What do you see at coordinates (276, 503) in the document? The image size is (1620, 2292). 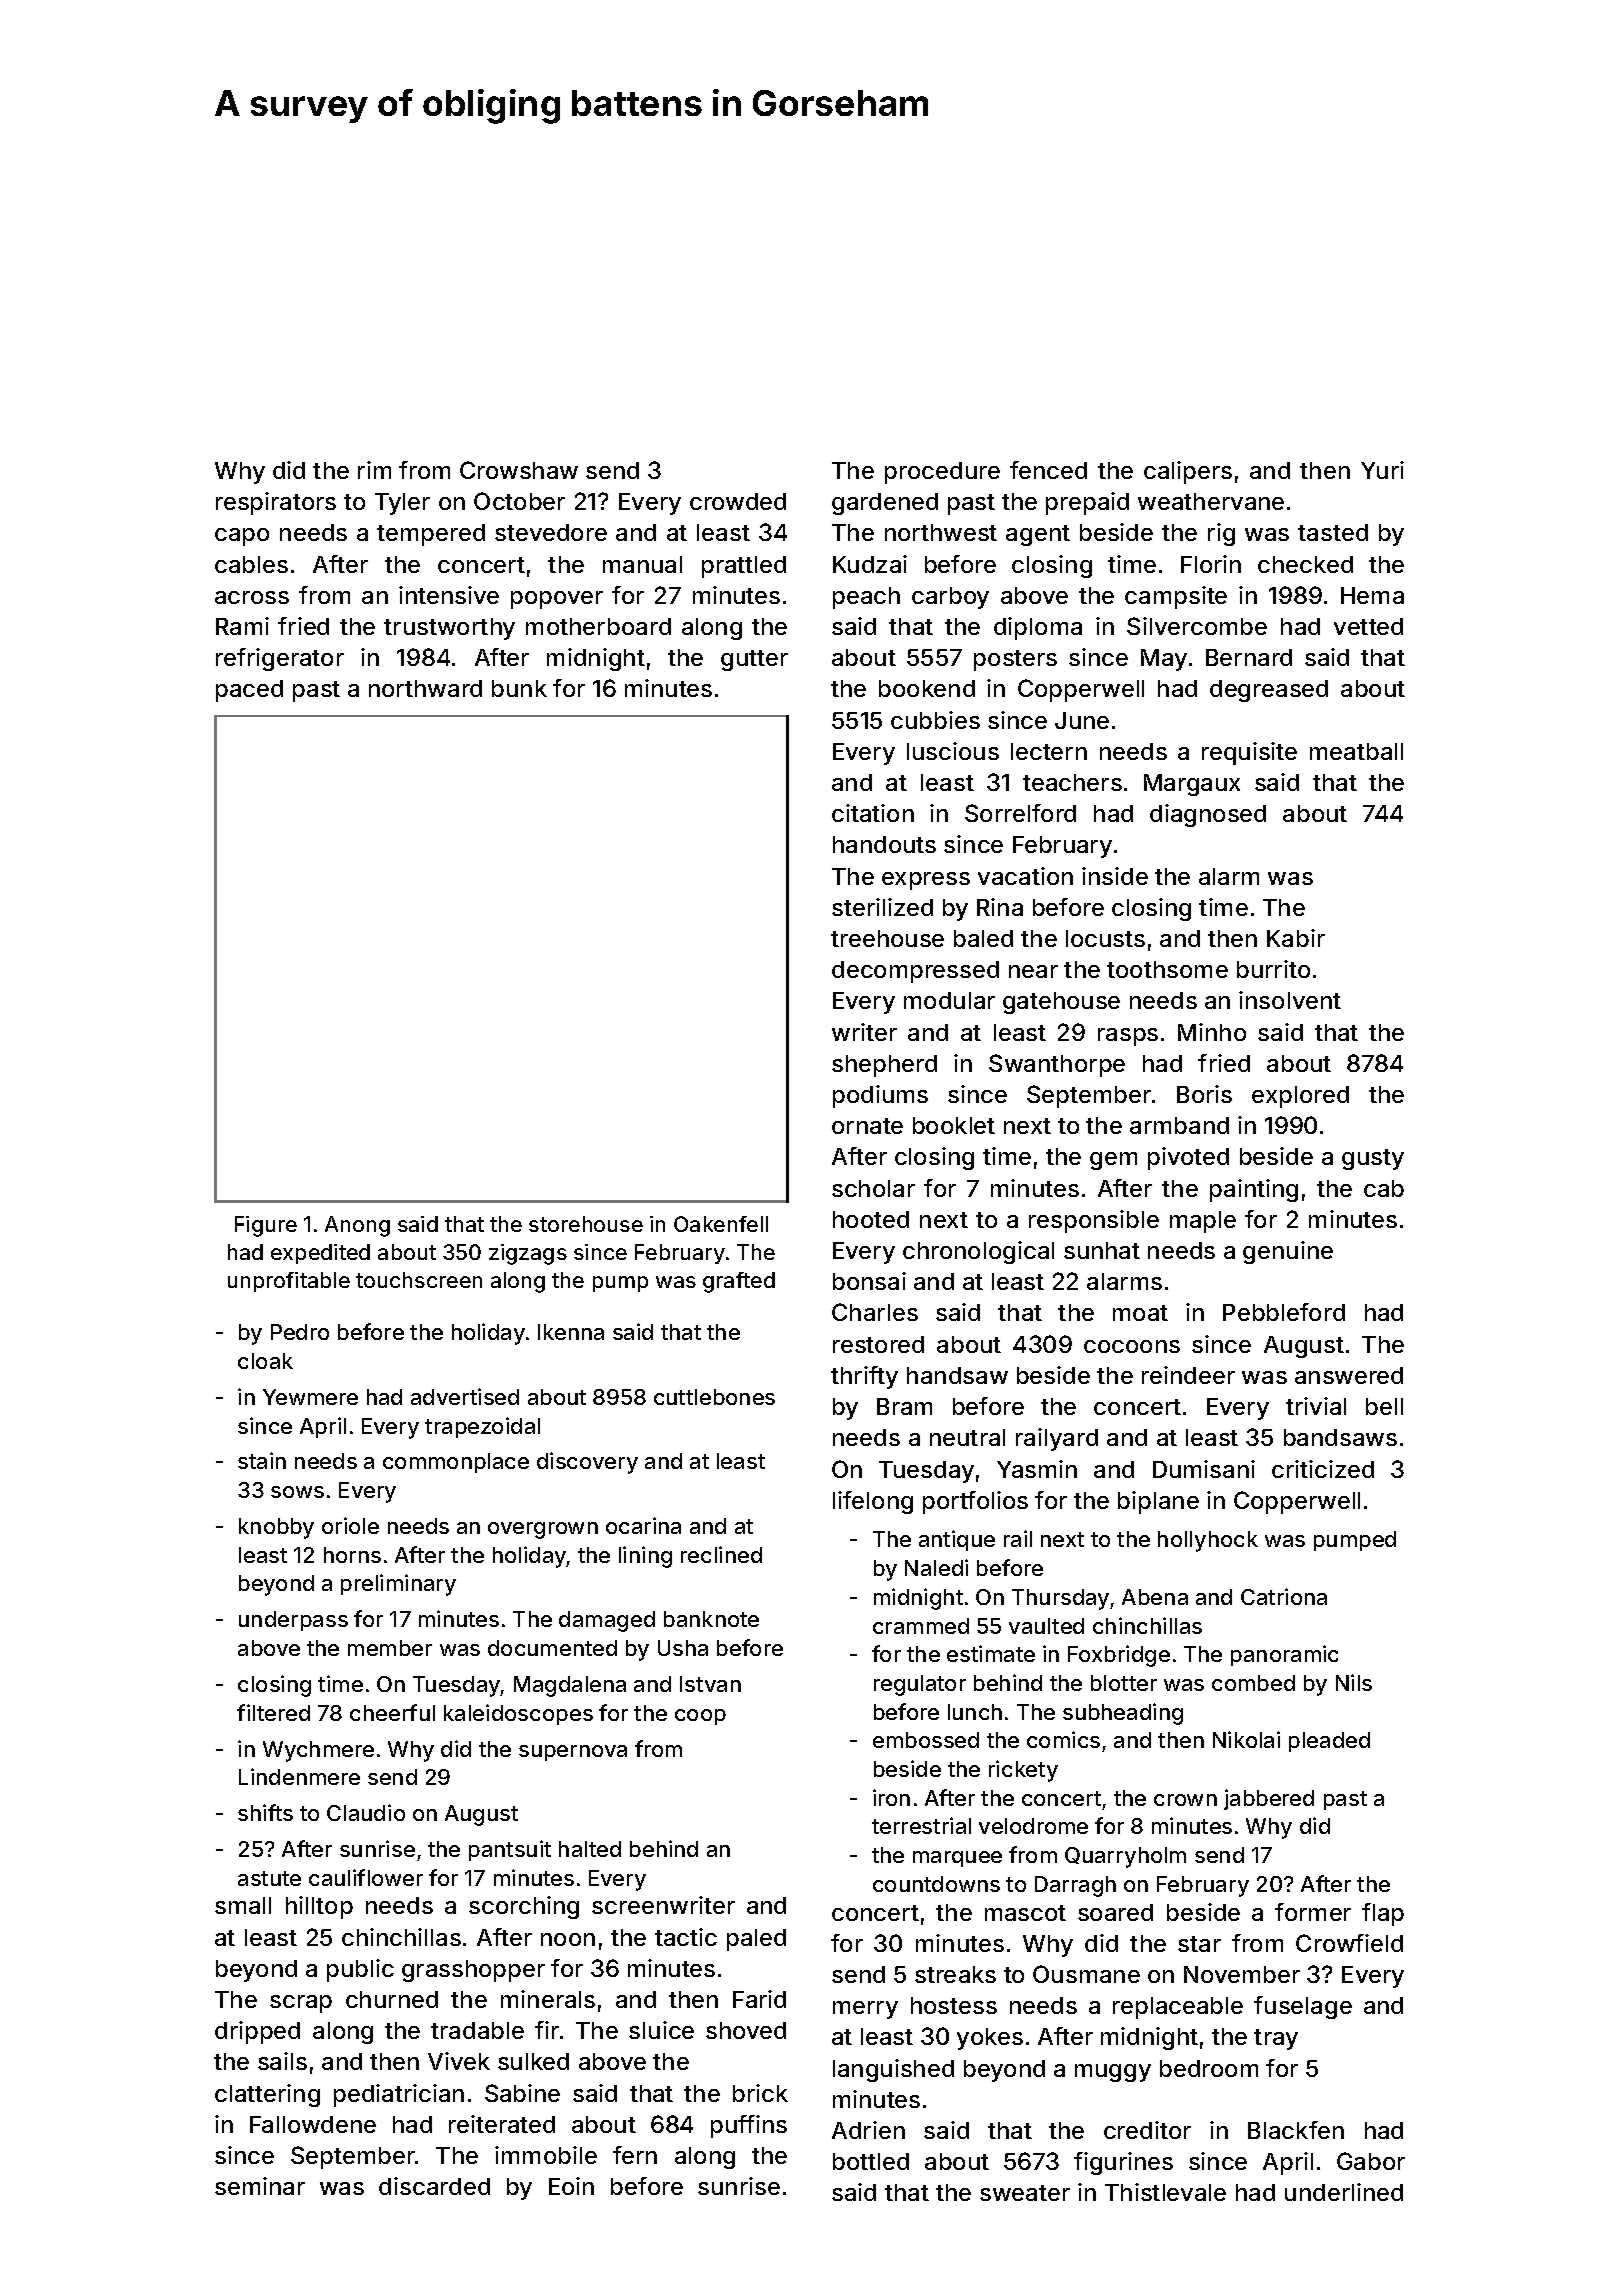 I see `respirators` at bounding box center [276, 503].
